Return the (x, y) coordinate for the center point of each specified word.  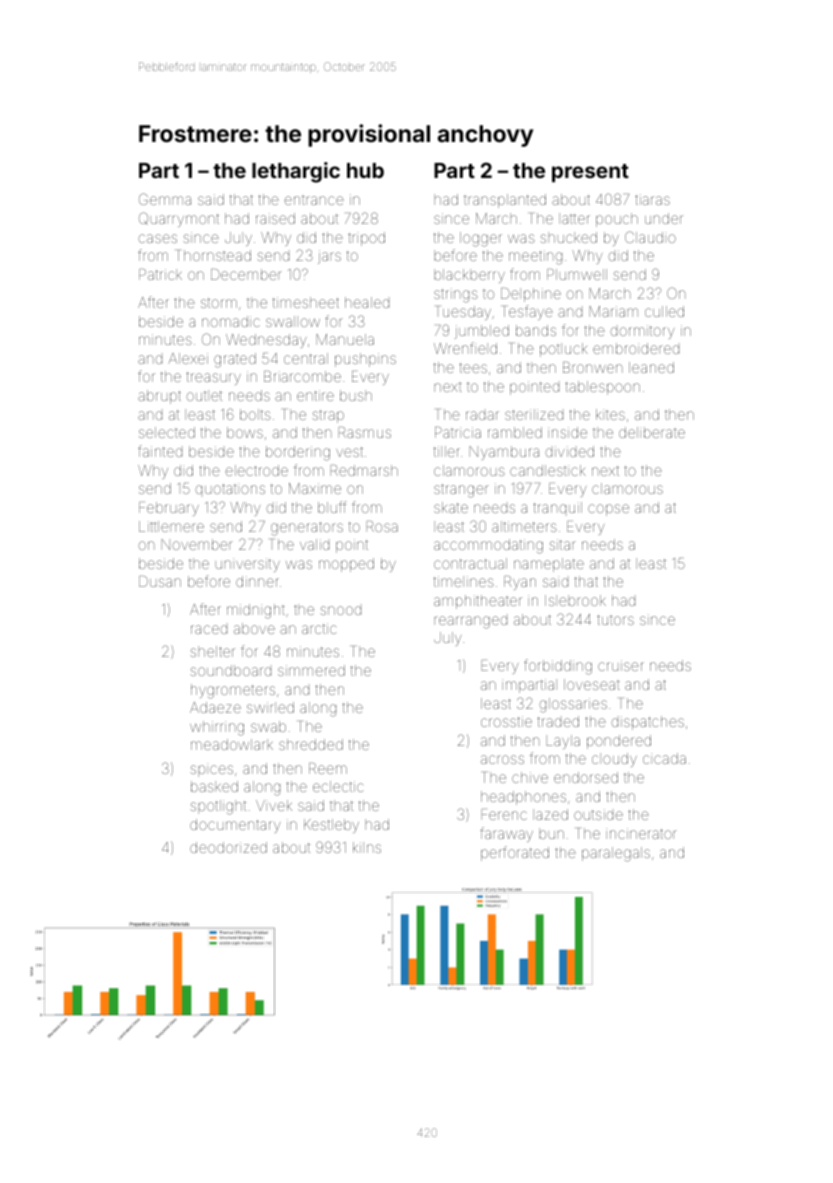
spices (211, 770)
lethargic (296, 172)
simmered (311, 670)
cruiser (621, 665)
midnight (256, 611)
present (590, 173)
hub (365, 170)
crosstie (506, 721)
